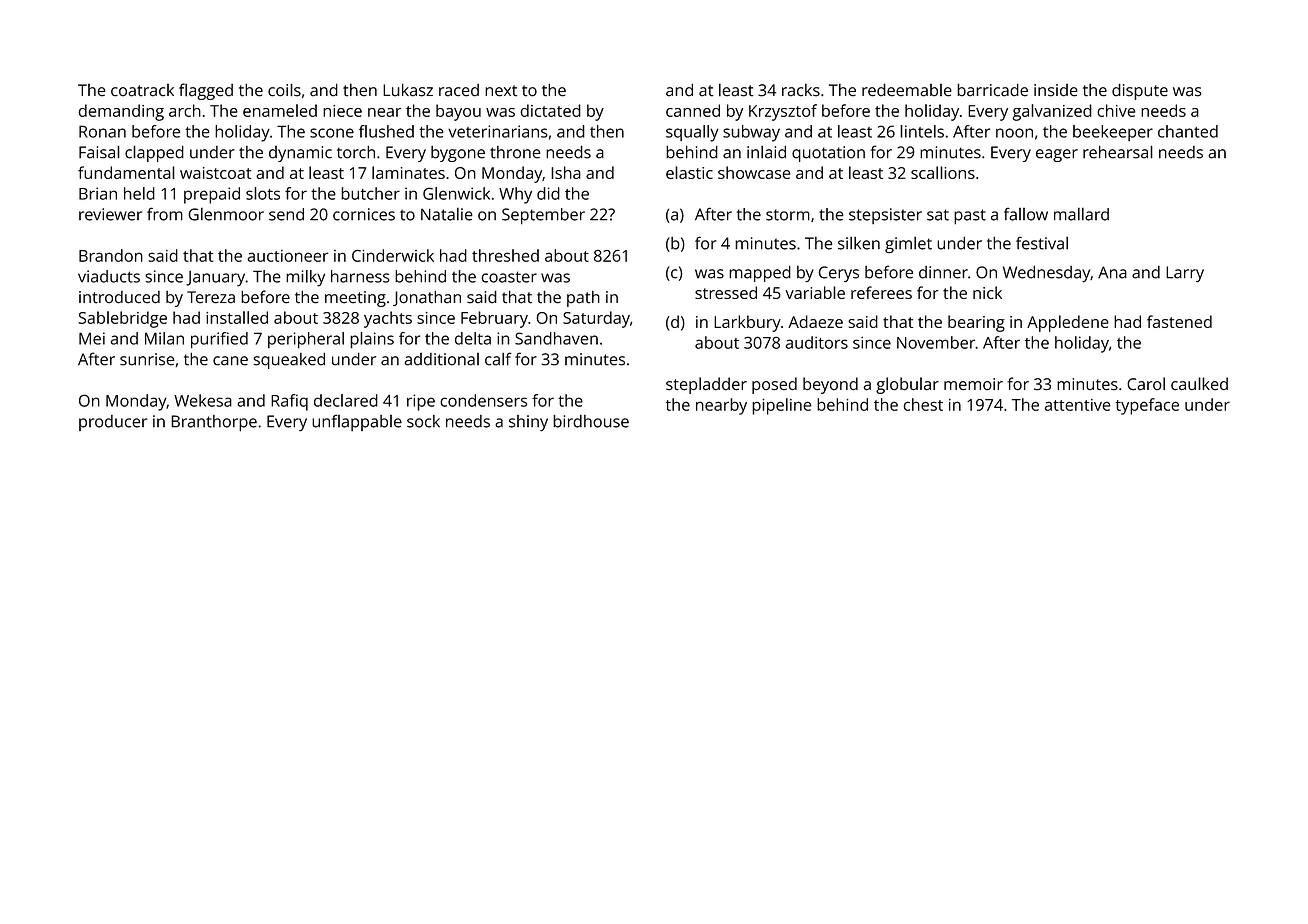  I want to click on laminates, so click(408, 172).
